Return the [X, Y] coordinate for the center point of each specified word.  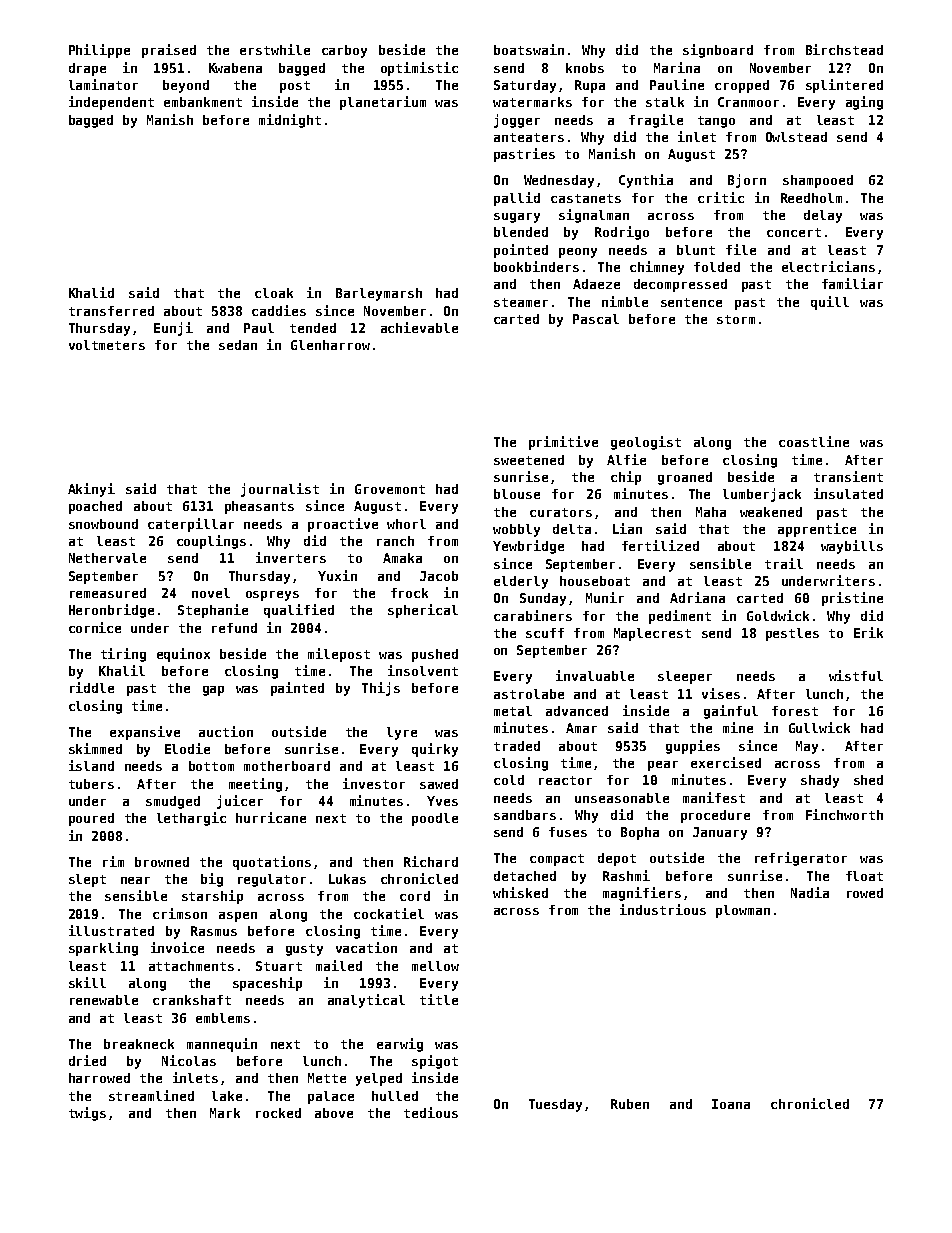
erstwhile [275, 49]
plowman [743, 911]
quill [830, 303]
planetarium [383, 103]
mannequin [222, 1045]
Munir [605, 597]
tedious [431, 1112]
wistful [856, 675]
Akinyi [91, 490]
